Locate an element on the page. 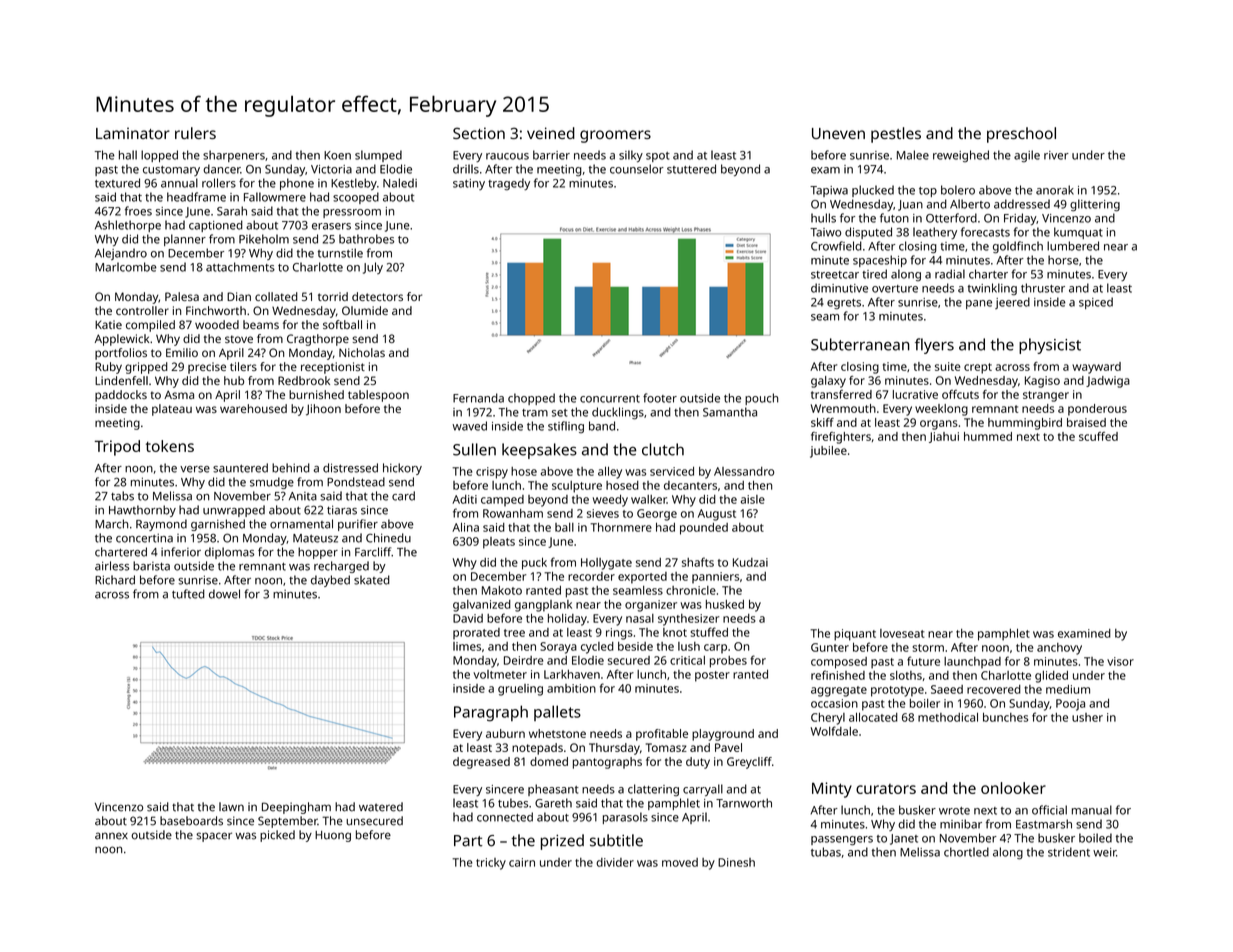 This image has height=952, width=1233. storm is located at coordinates (928, 648).
